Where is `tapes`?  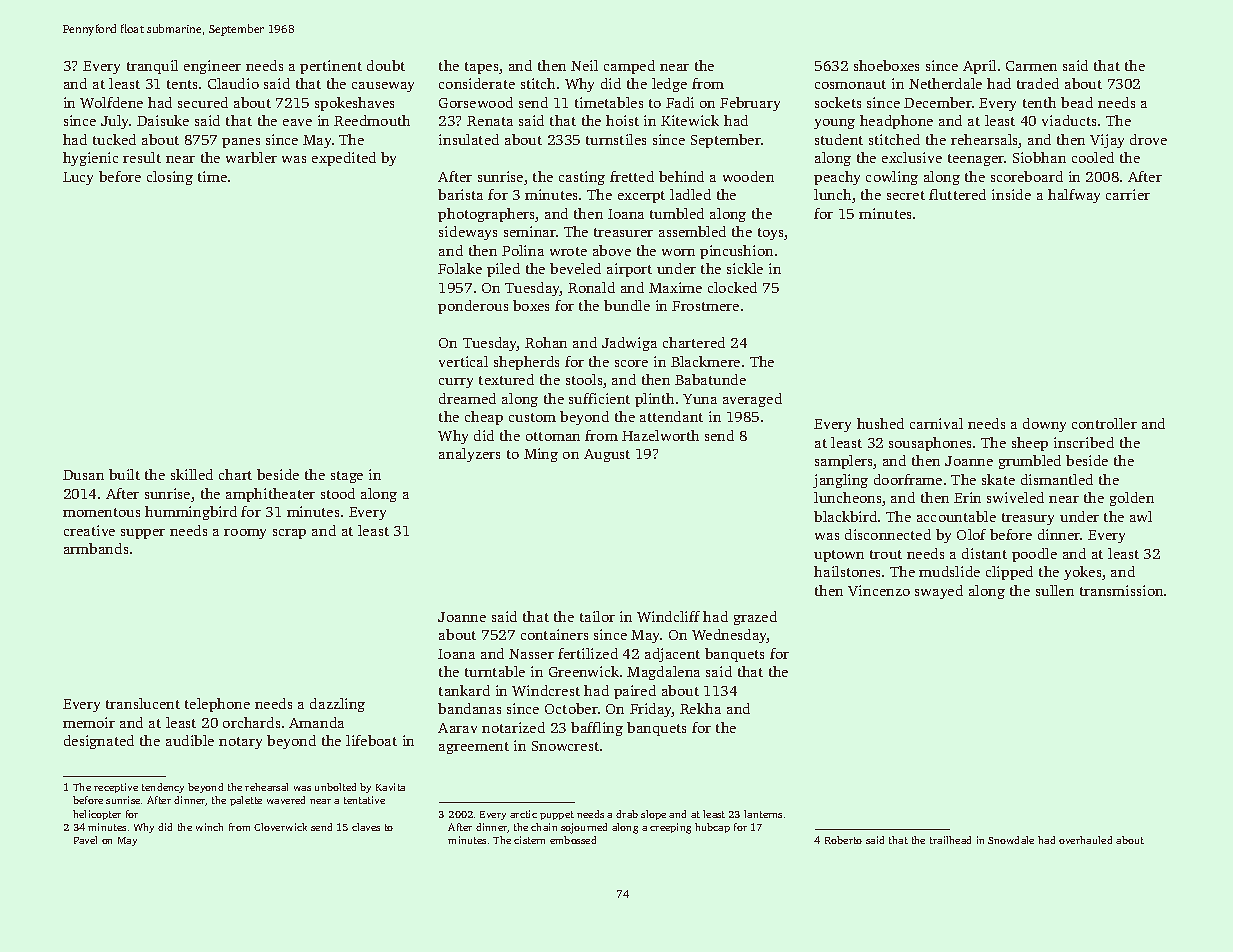 tapes is located at coordinates (481, 68).
